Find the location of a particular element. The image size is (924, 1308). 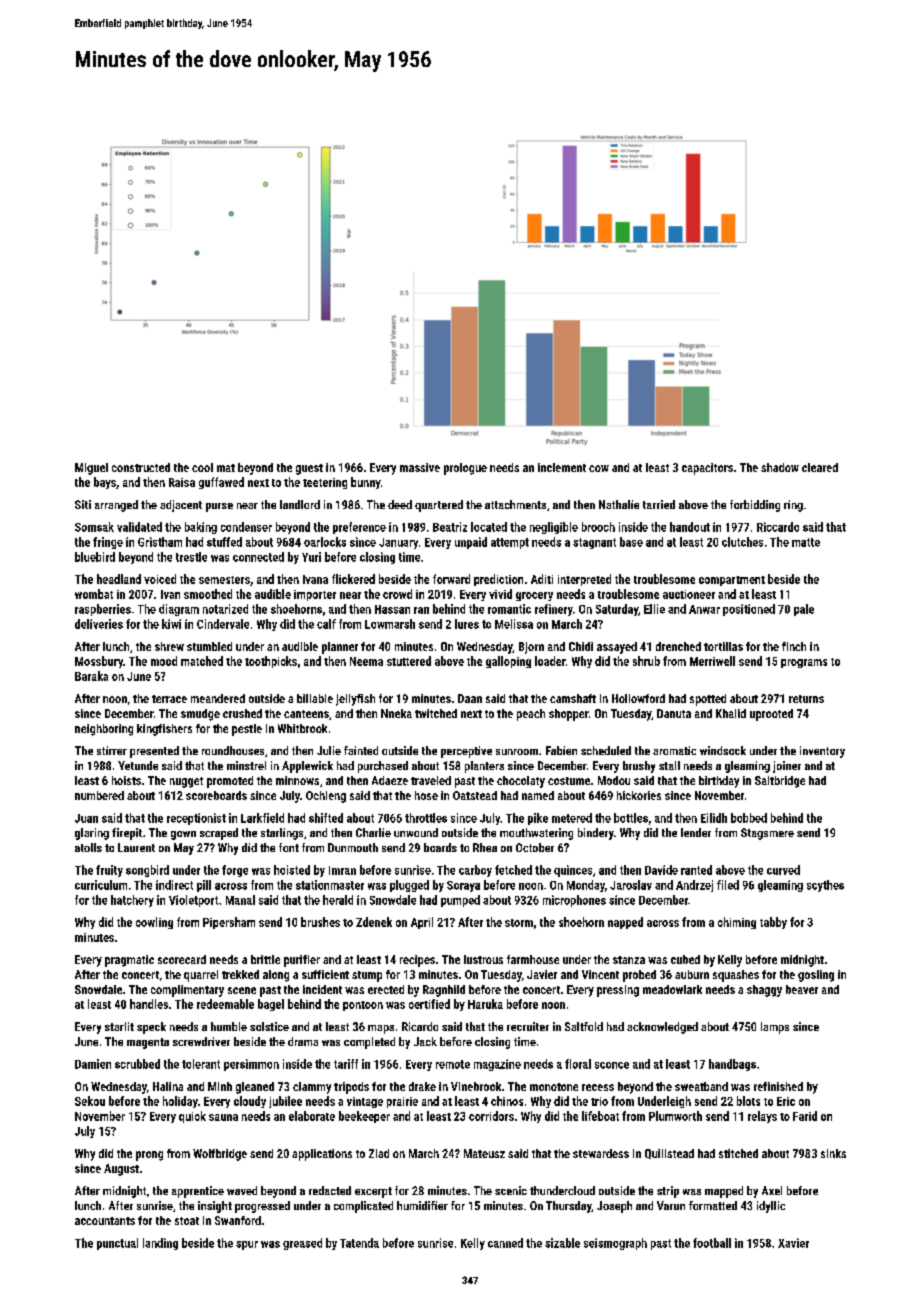

scheduled is located at coordinates (606, 750).
